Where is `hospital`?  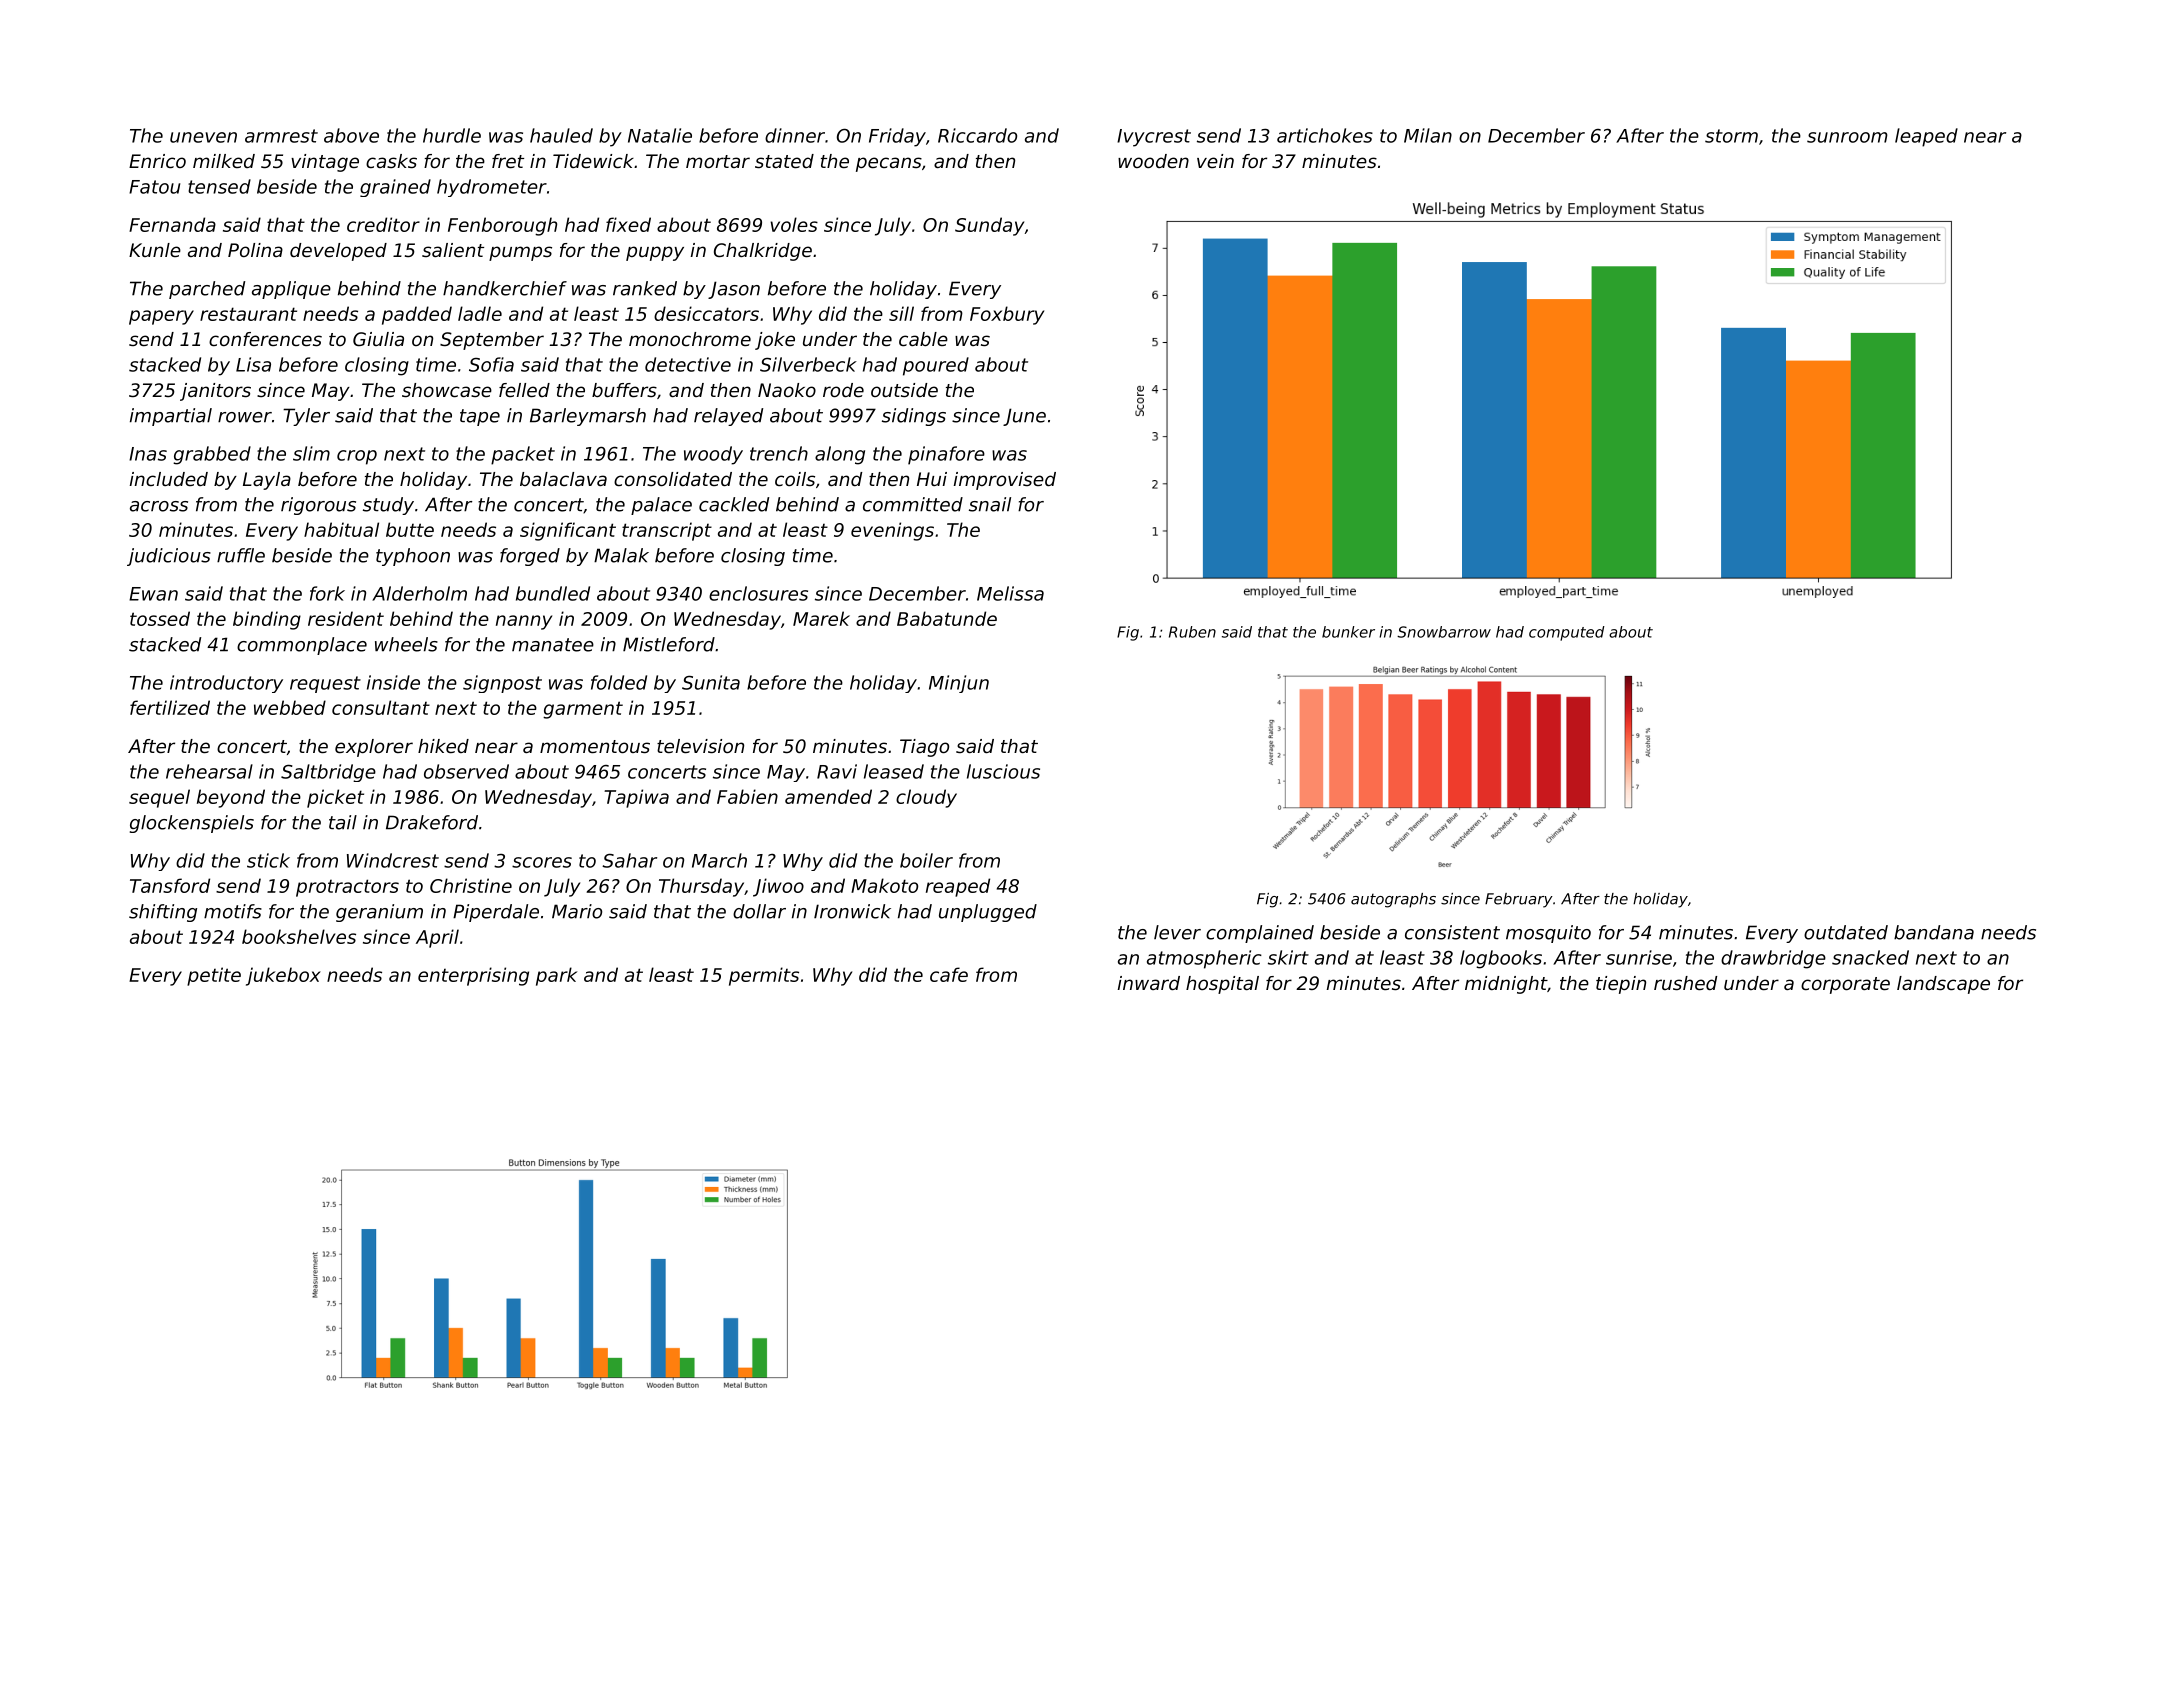 hospital is located at coordinates (1222, 985).
